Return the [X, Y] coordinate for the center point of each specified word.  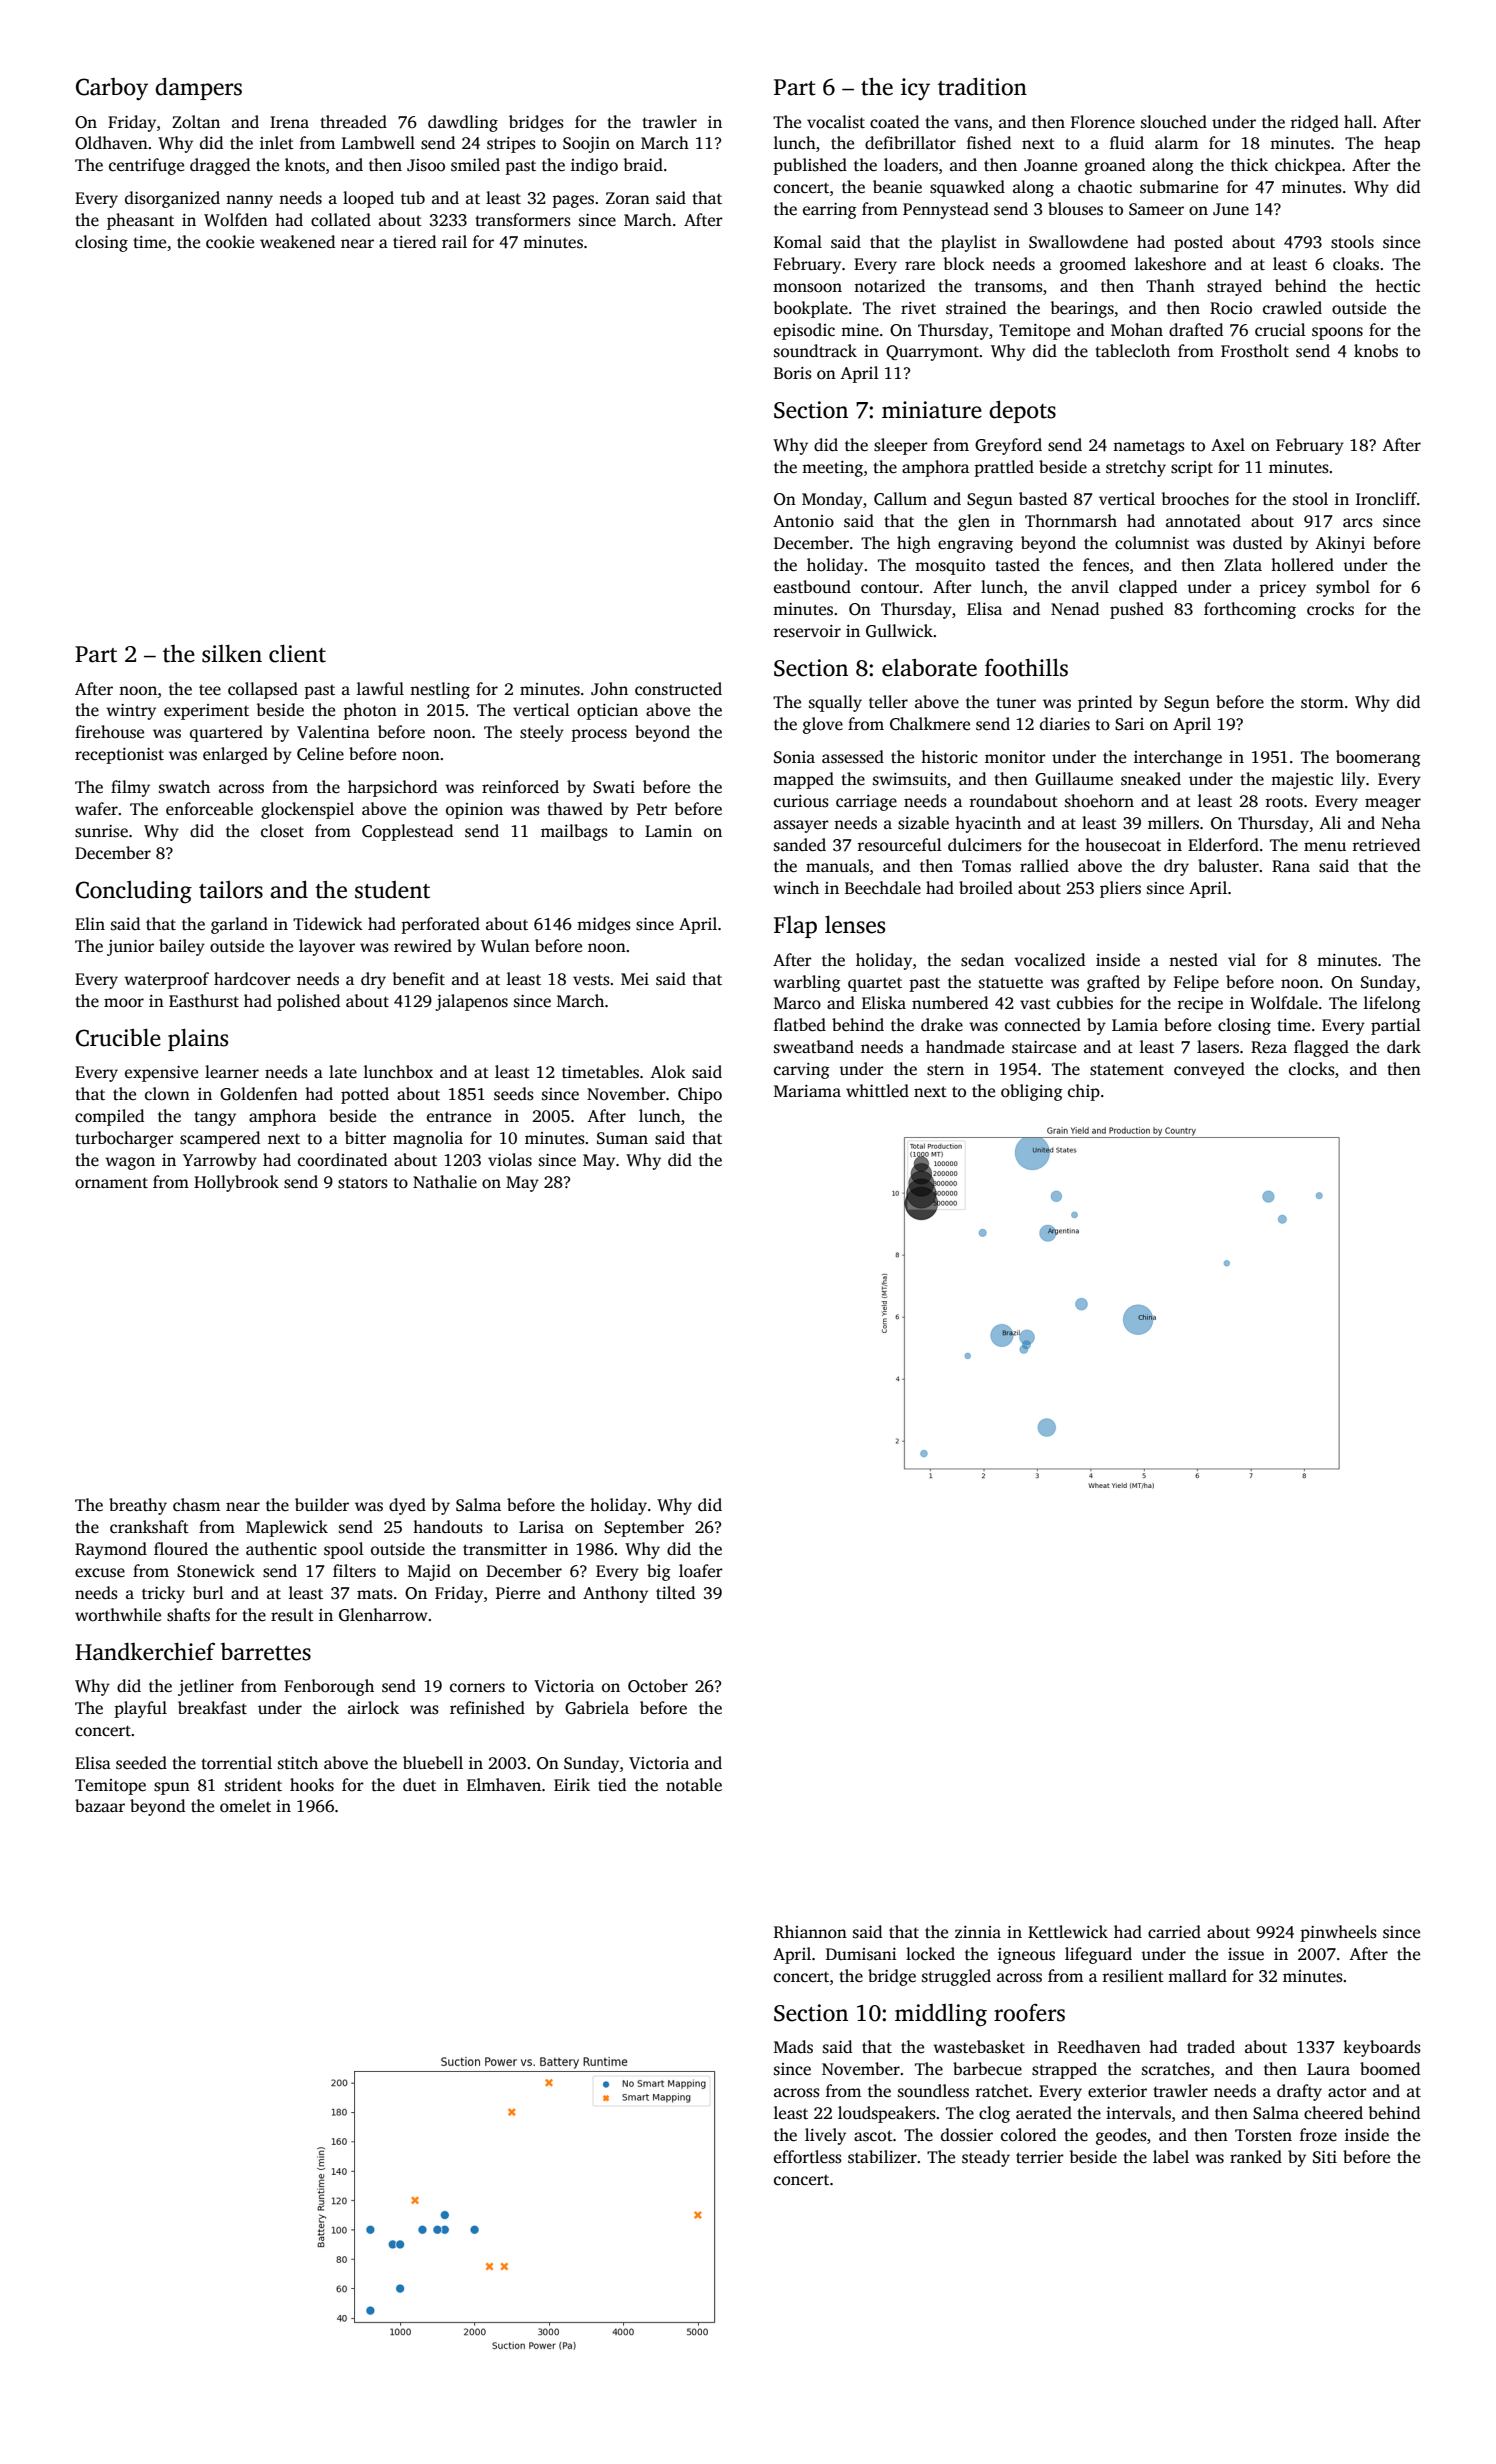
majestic [1302, 781]
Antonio [803, 521]
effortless [808, 2157]
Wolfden [236, 220]
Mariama [807, 1091]
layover [327, 947]
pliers [1120, 889]
